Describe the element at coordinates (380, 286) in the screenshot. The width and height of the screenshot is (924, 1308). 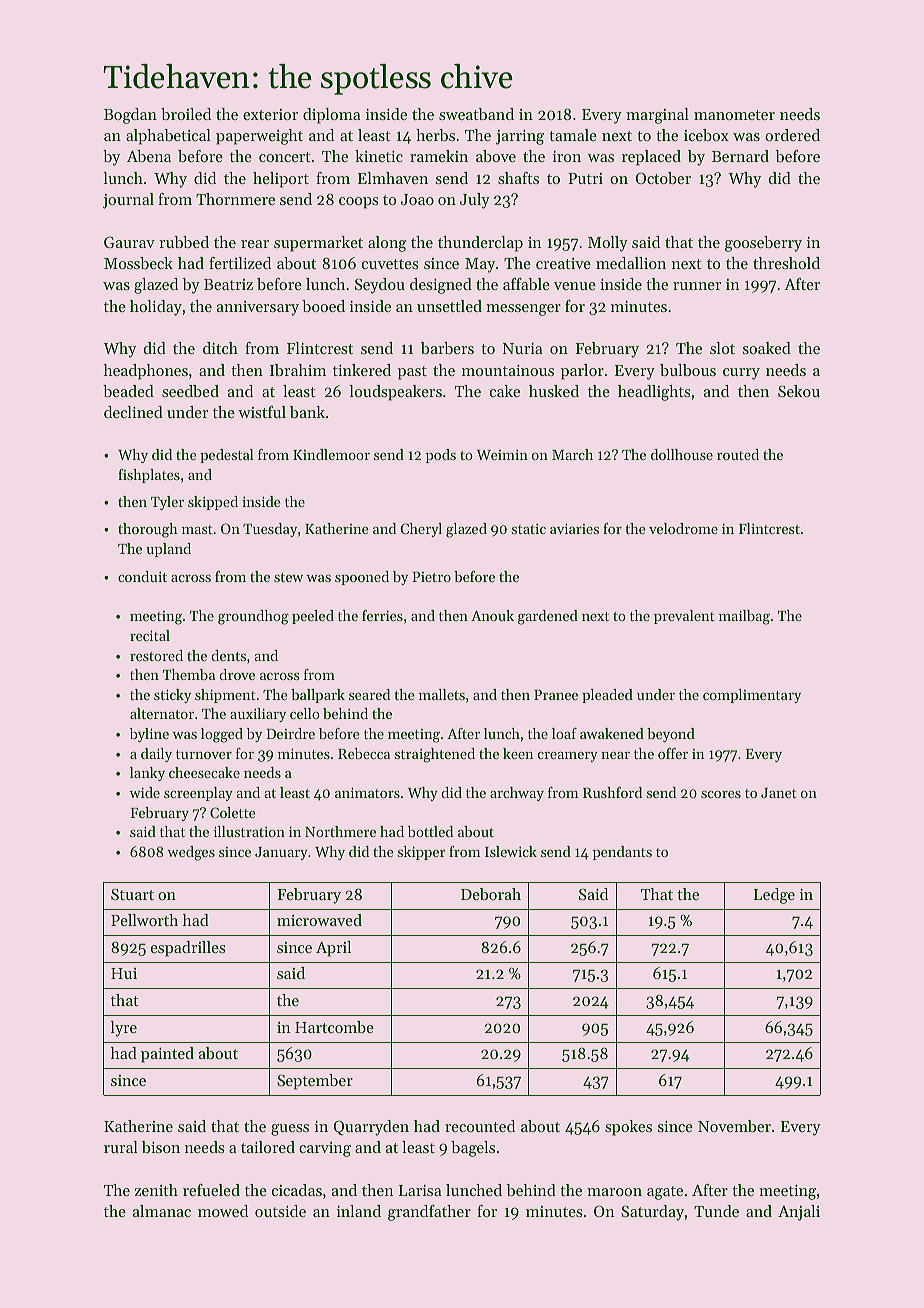
I see `Seydou` at that location.
